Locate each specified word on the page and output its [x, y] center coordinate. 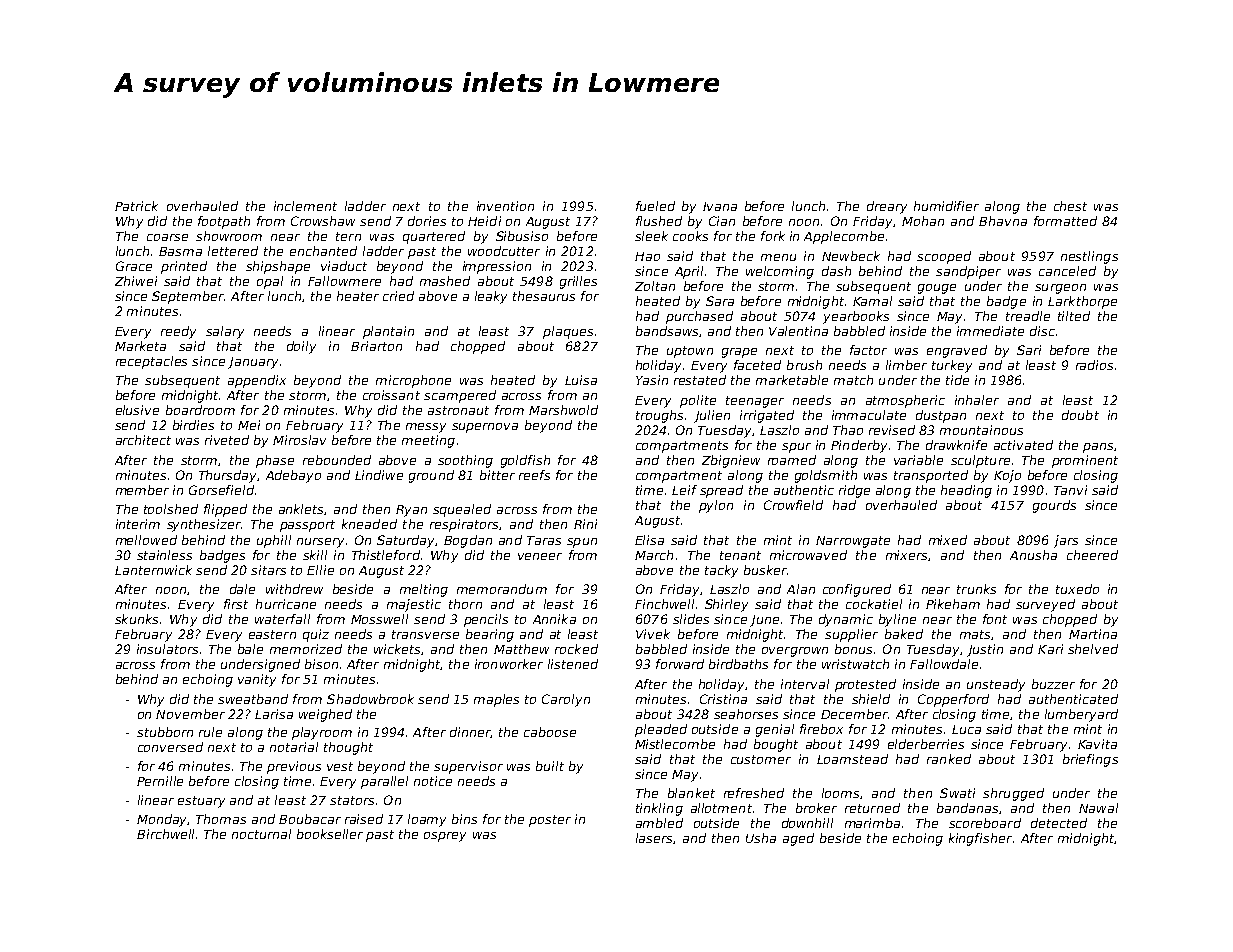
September [188, 297]
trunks [976, 589]
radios [1094, 365]
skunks [136, 619]
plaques [568, 332]
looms [840, 793]
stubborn [165, 732]
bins [464, 819]
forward [680, 664]
